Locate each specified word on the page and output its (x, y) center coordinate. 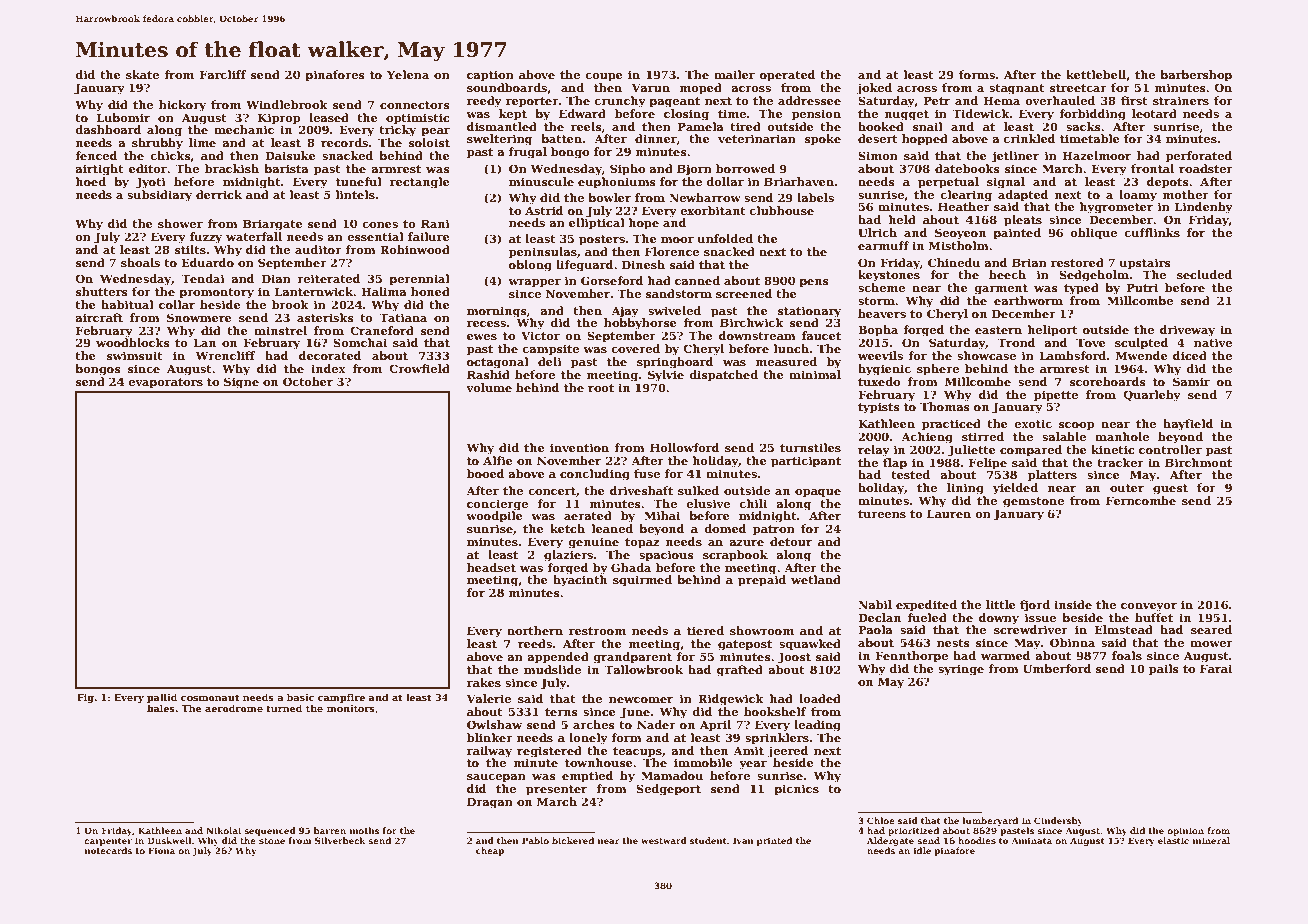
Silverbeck (340, 840)
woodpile (494, 517)
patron (774, 530)
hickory (182, 106)
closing (686, 115)
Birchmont (1198, 462)
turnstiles (810, 447)
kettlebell (1096, 74)
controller (1170, 449)
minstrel (280, 330)
